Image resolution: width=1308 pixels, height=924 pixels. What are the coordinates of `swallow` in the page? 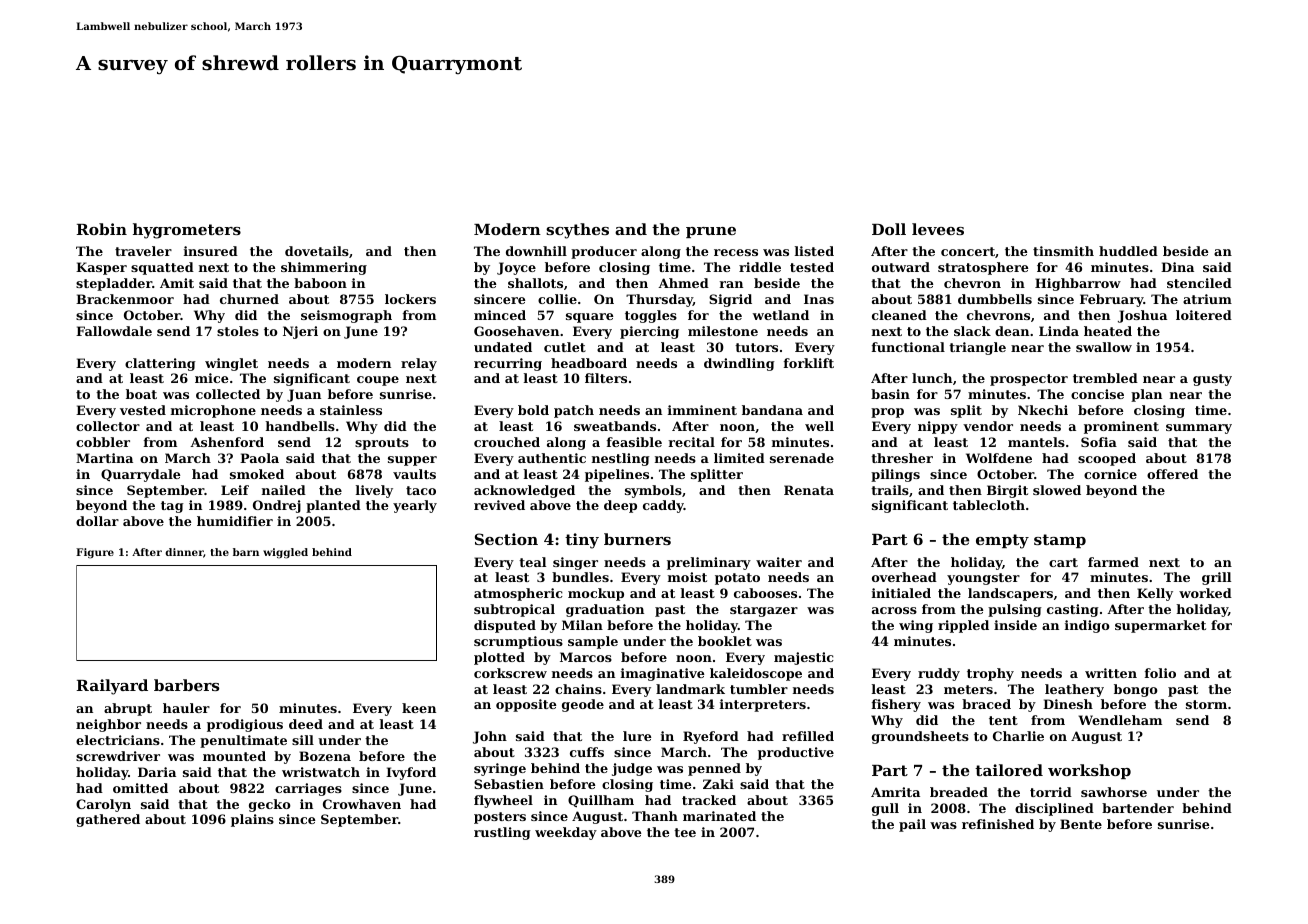 It's located at (1104, 347).
